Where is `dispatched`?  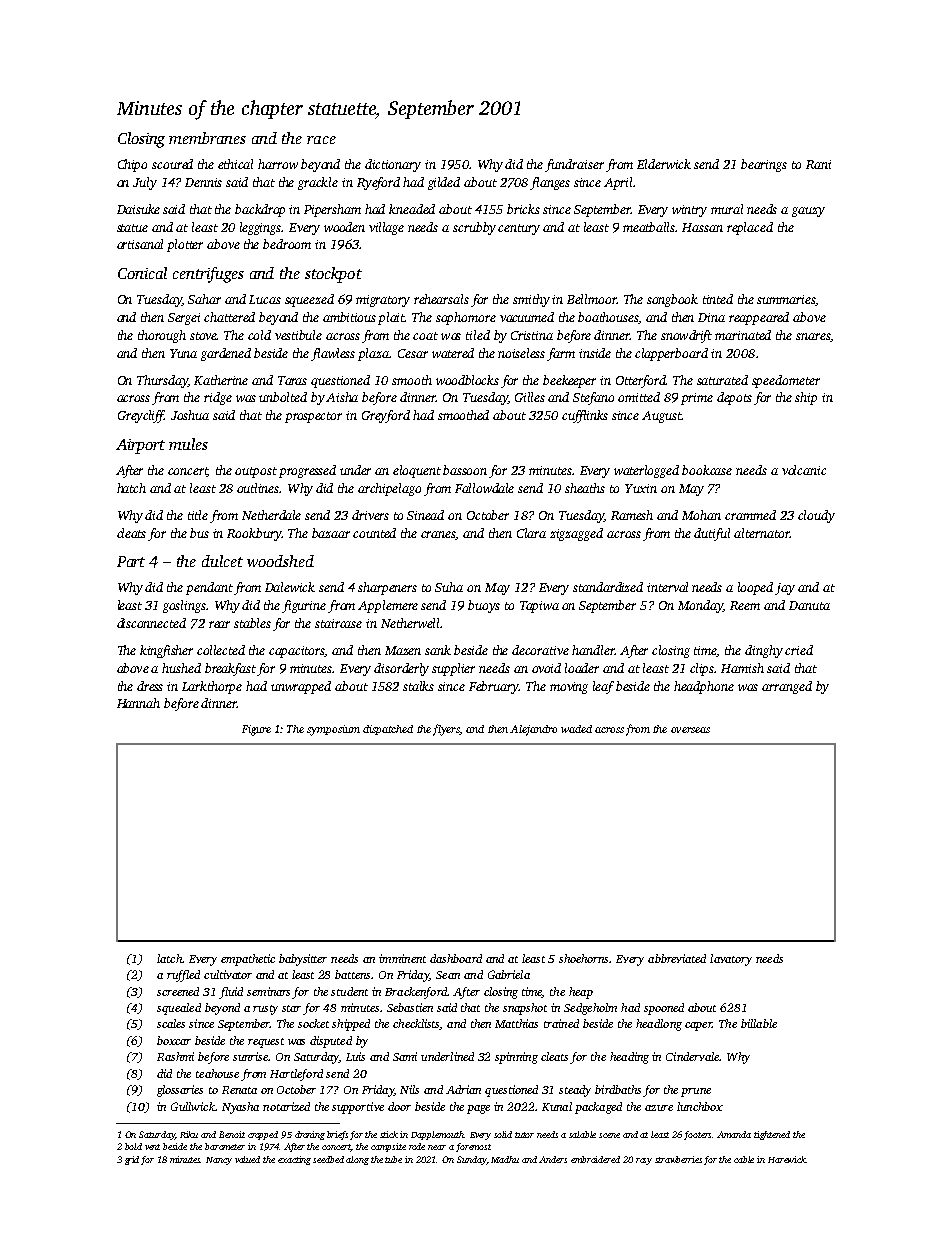
dispatched is located at coordinates (388, 730).
